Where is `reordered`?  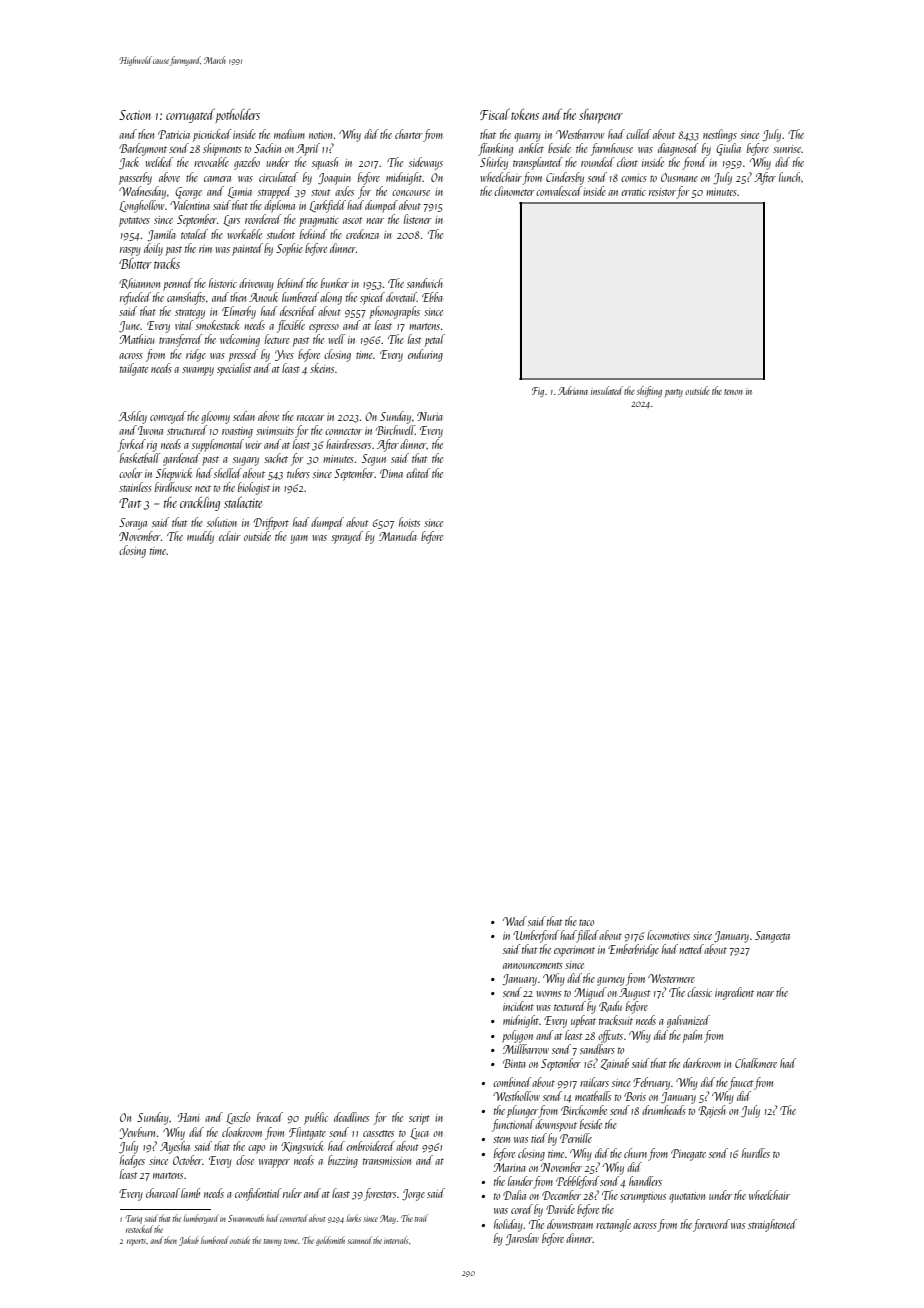
reordered is located at coordinates (263, 219).
